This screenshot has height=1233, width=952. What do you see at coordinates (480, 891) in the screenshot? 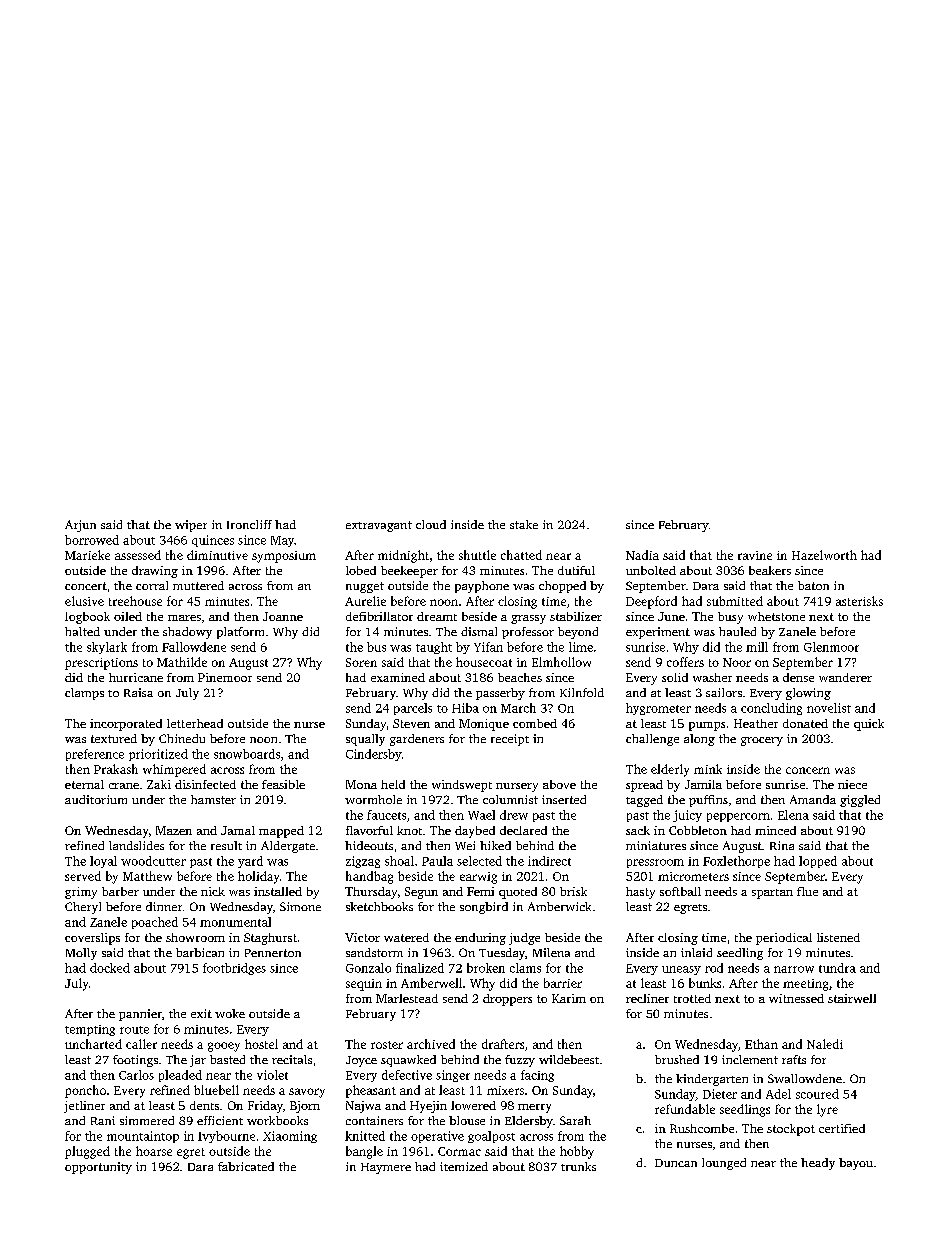
I see `Femi` at bounding box center [480, 891].
